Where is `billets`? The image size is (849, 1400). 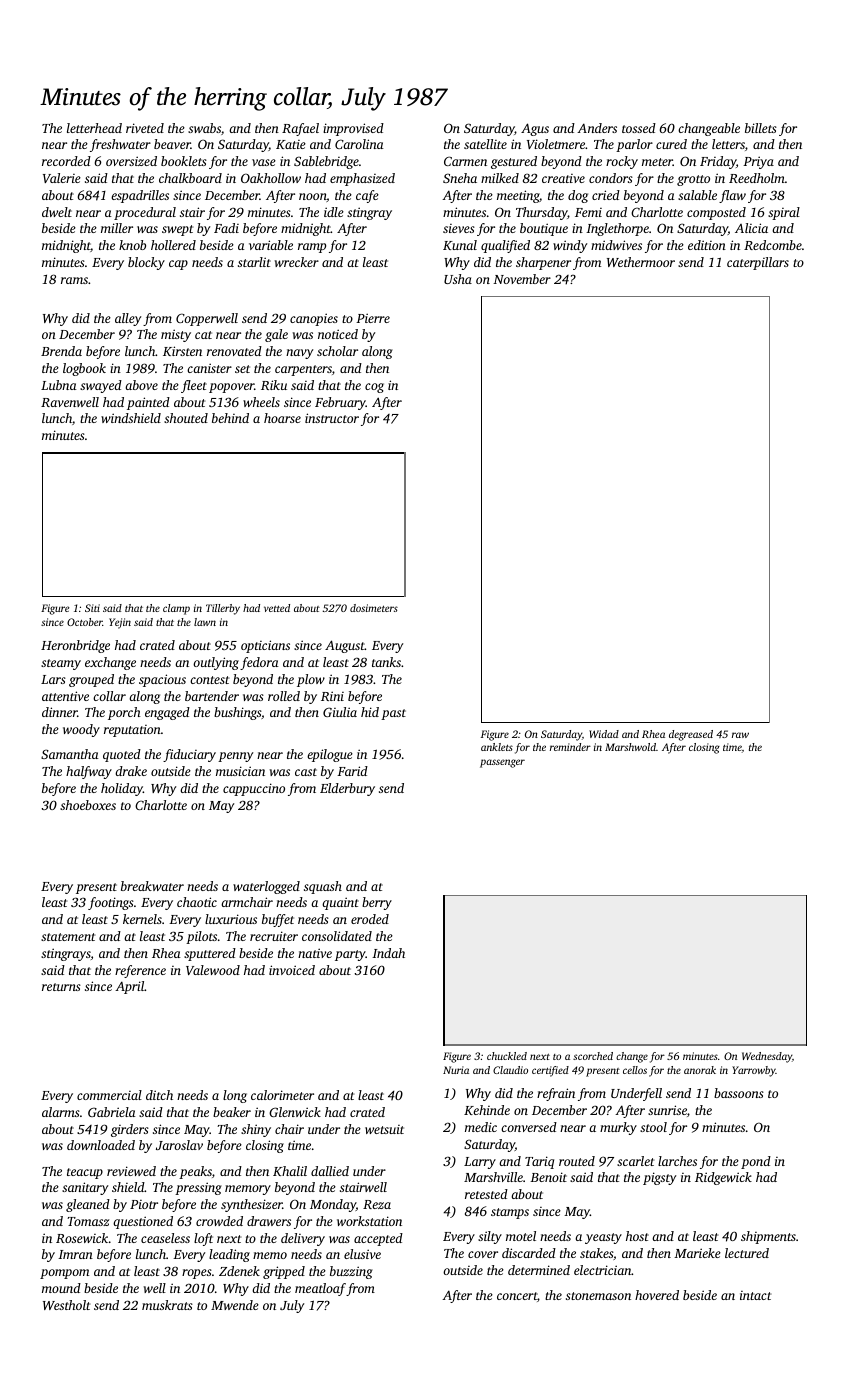 billets is located at coordinates (761, 128).
